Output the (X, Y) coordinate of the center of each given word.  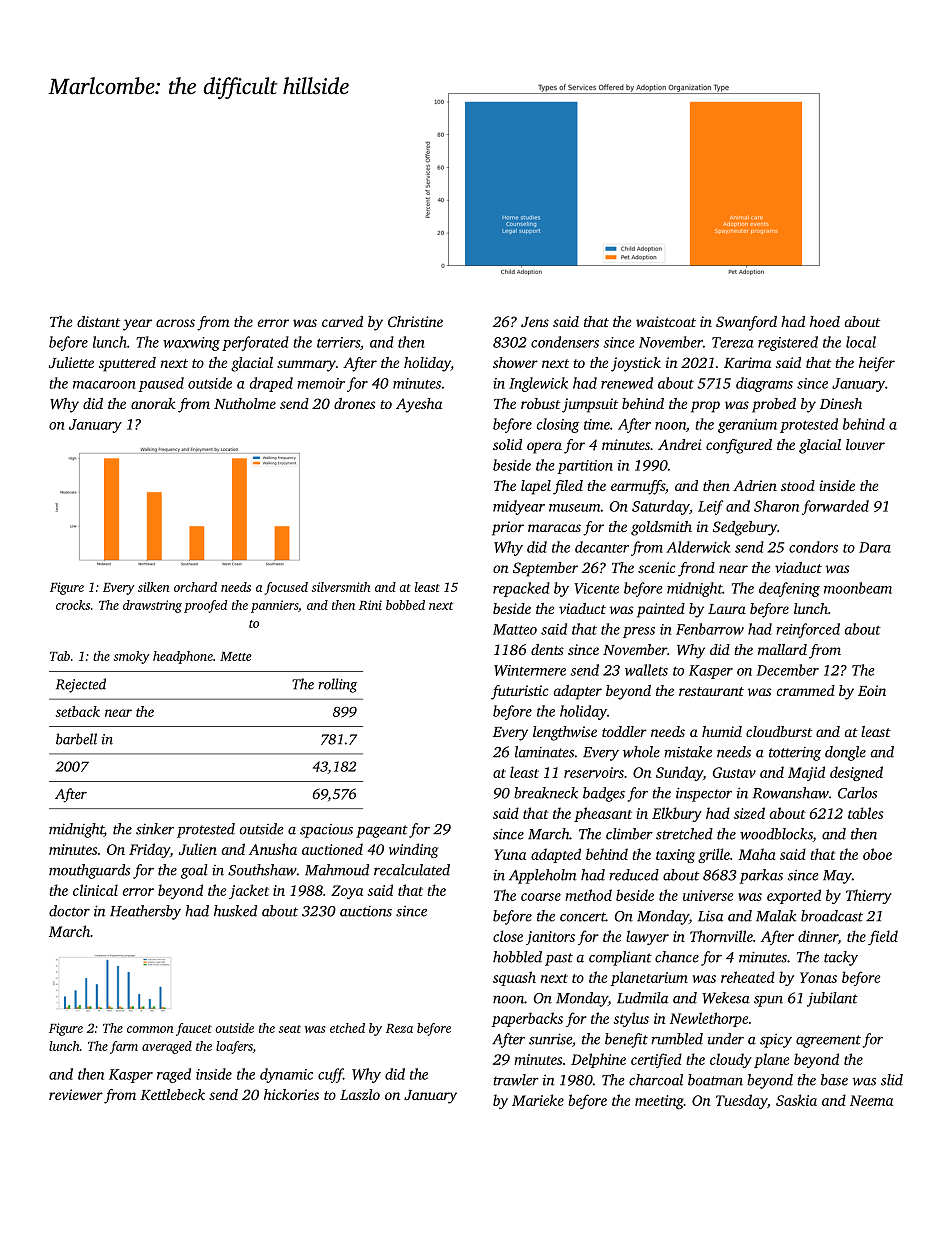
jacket (249, 891)
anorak (153, 403)
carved (342, 321)
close (508, 936)
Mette (236, 656)
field (883, 937)
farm (124, 1047)
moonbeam (858, 588)
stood (798, 485)
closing (558, 425)
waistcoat (666, 321)
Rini (370, 605)
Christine (415, 321)
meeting (659, 1102)
